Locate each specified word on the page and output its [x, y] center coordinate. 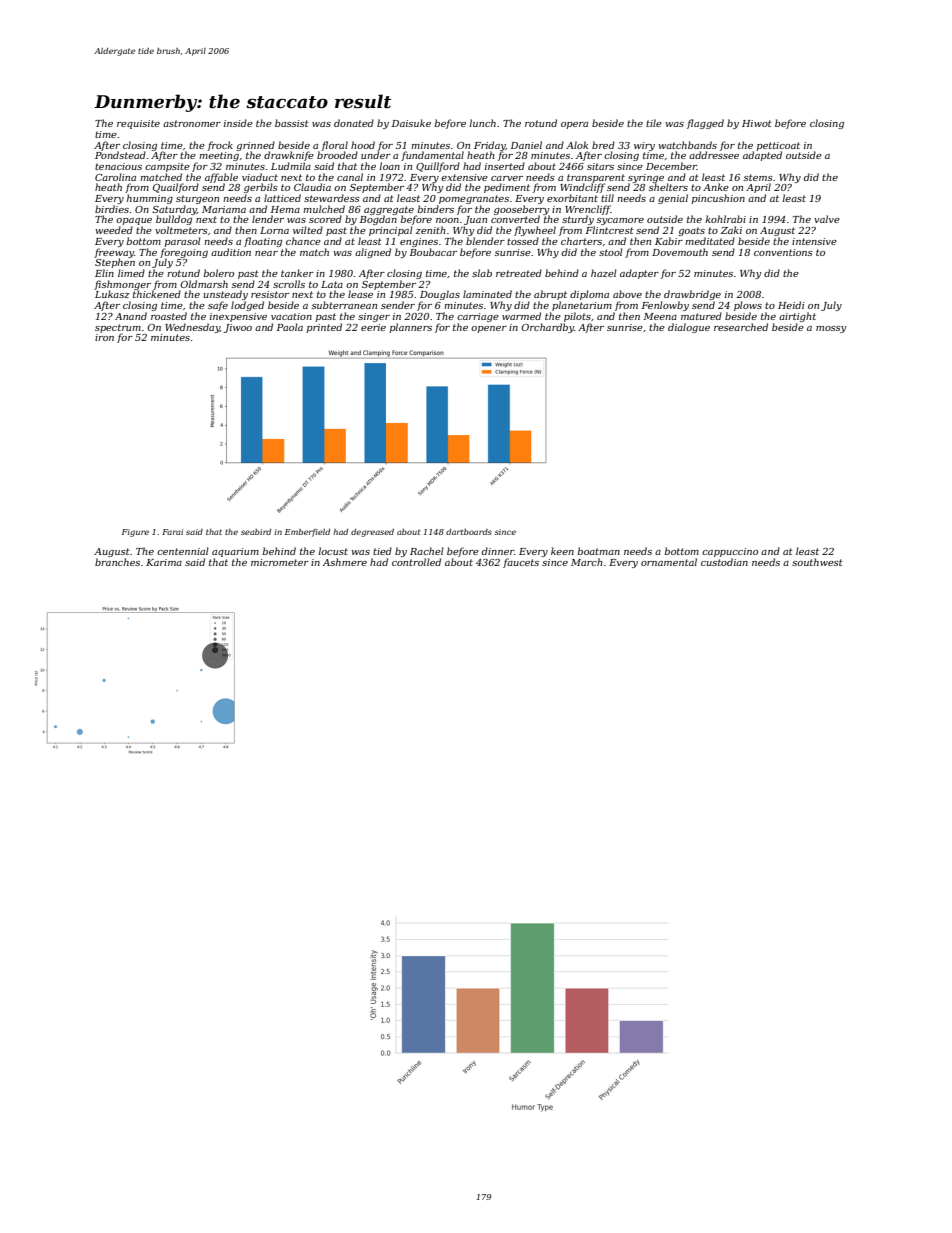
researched [741, 327]
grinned [255, 146]
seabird [256, 532]
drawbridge [692, 295]
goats [691, 231]
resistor [270, 294]
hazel [604, 273]
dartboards [469, 532]
